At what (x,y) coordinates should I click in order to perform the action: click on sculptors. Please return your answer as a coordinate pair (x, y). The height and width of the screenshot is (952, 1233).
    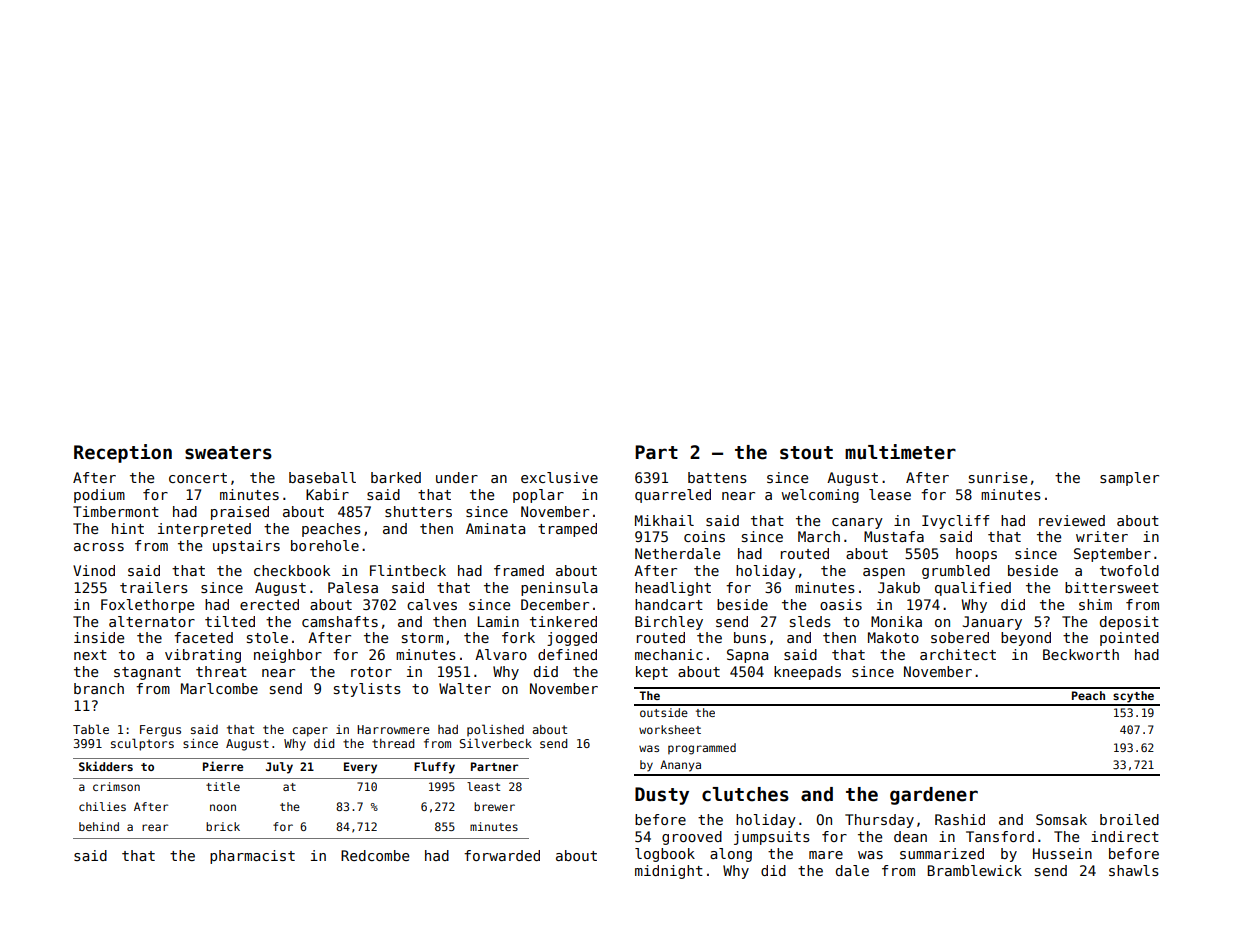
    Looking at the image, I should click on (142, 744).
